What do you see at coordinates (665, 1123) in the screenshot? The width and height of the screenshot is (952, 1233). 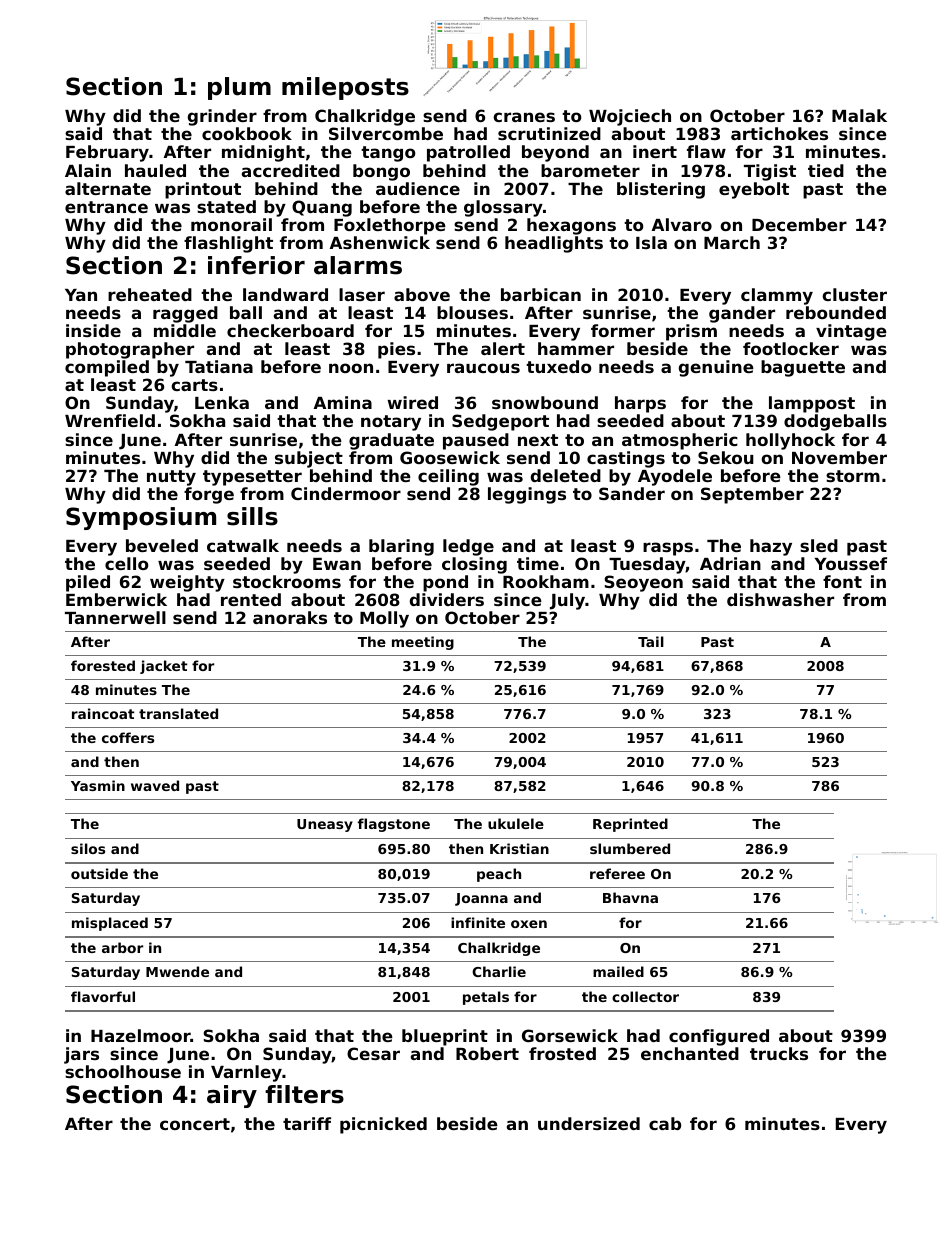 I see `cab` at bounding box center [665, 1123].
